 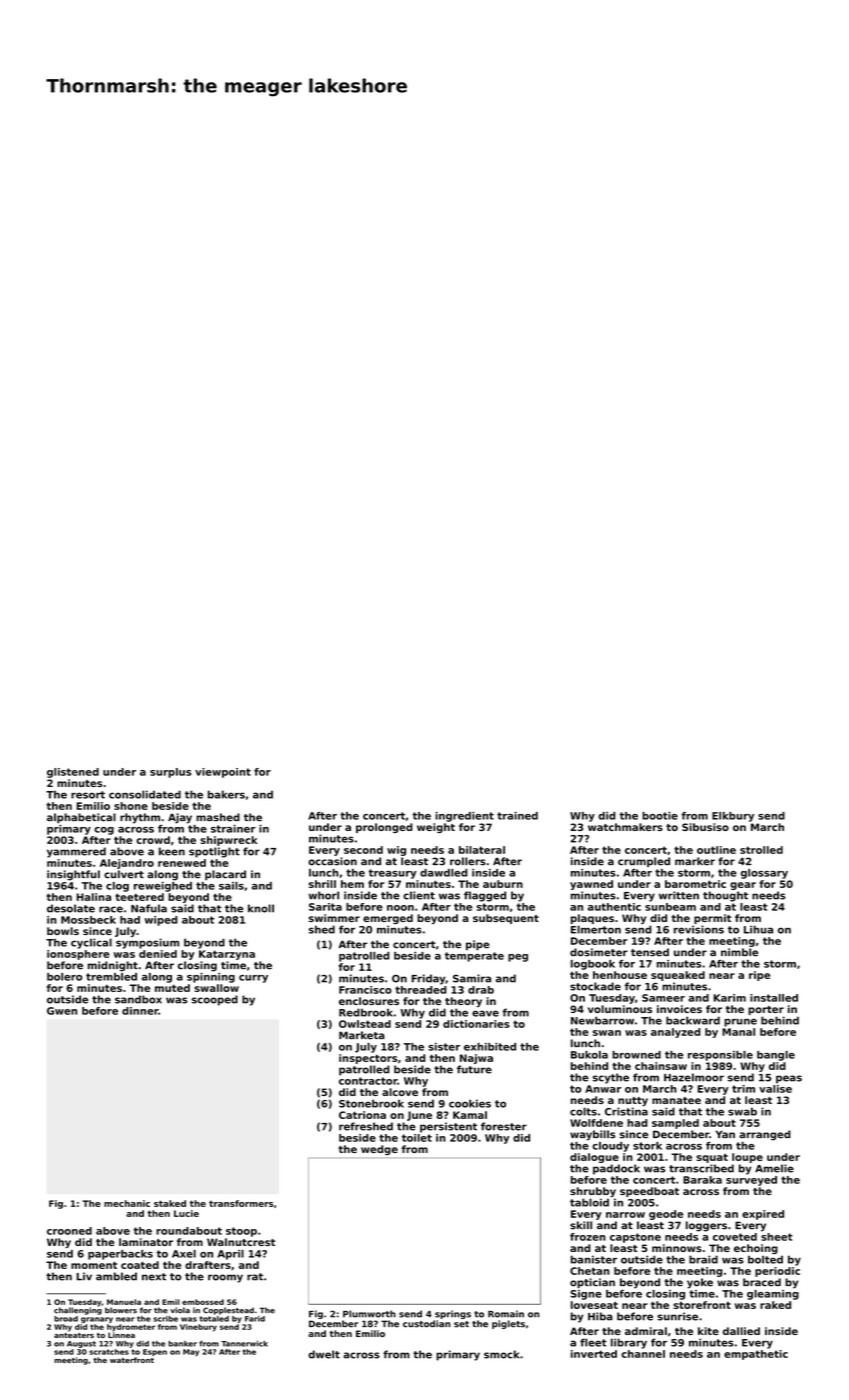 I want to click on Friday, so click(x=428, y=979).
